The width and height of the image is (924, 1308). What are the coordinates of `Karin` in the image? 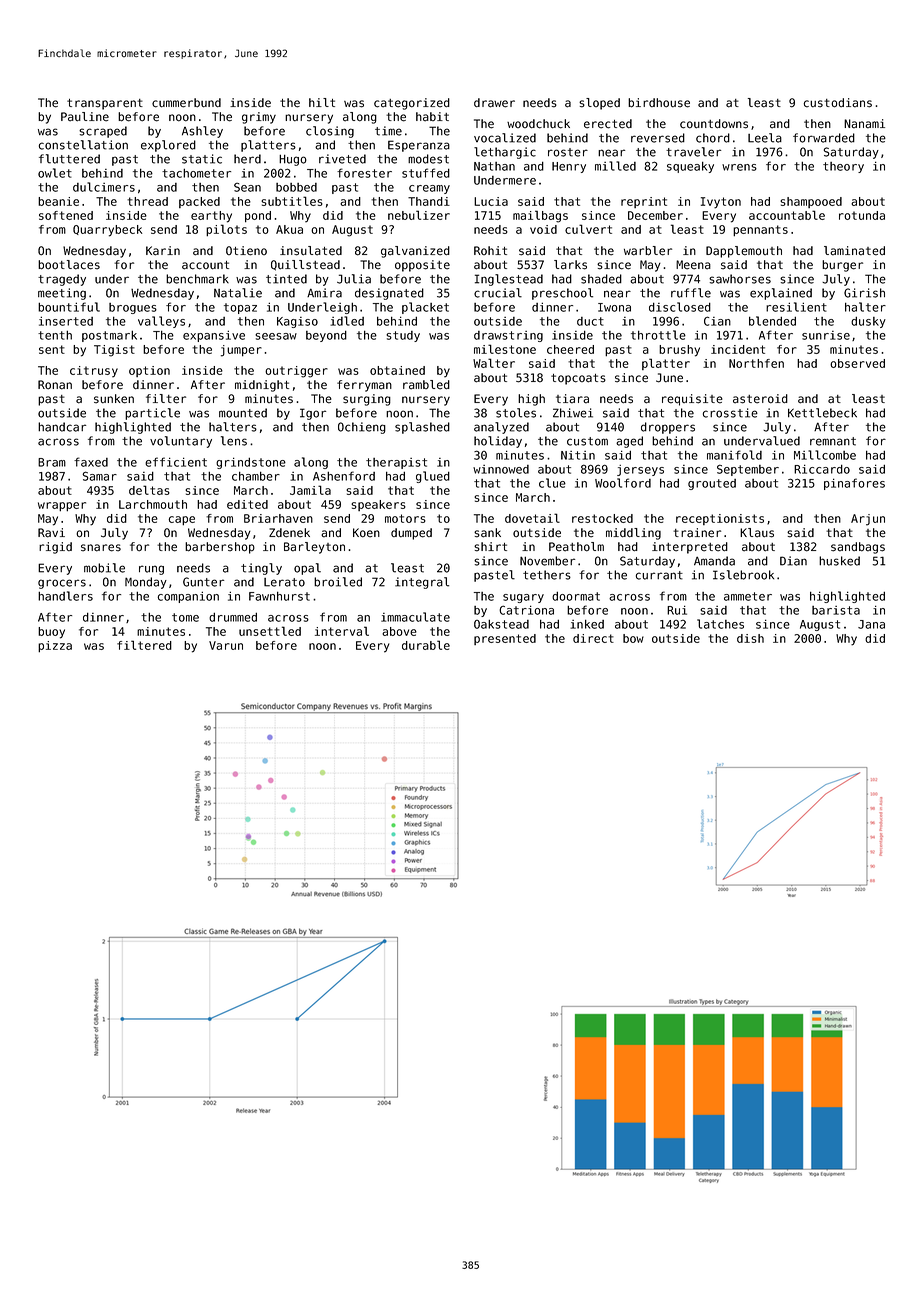 It's located at (163, 251).
